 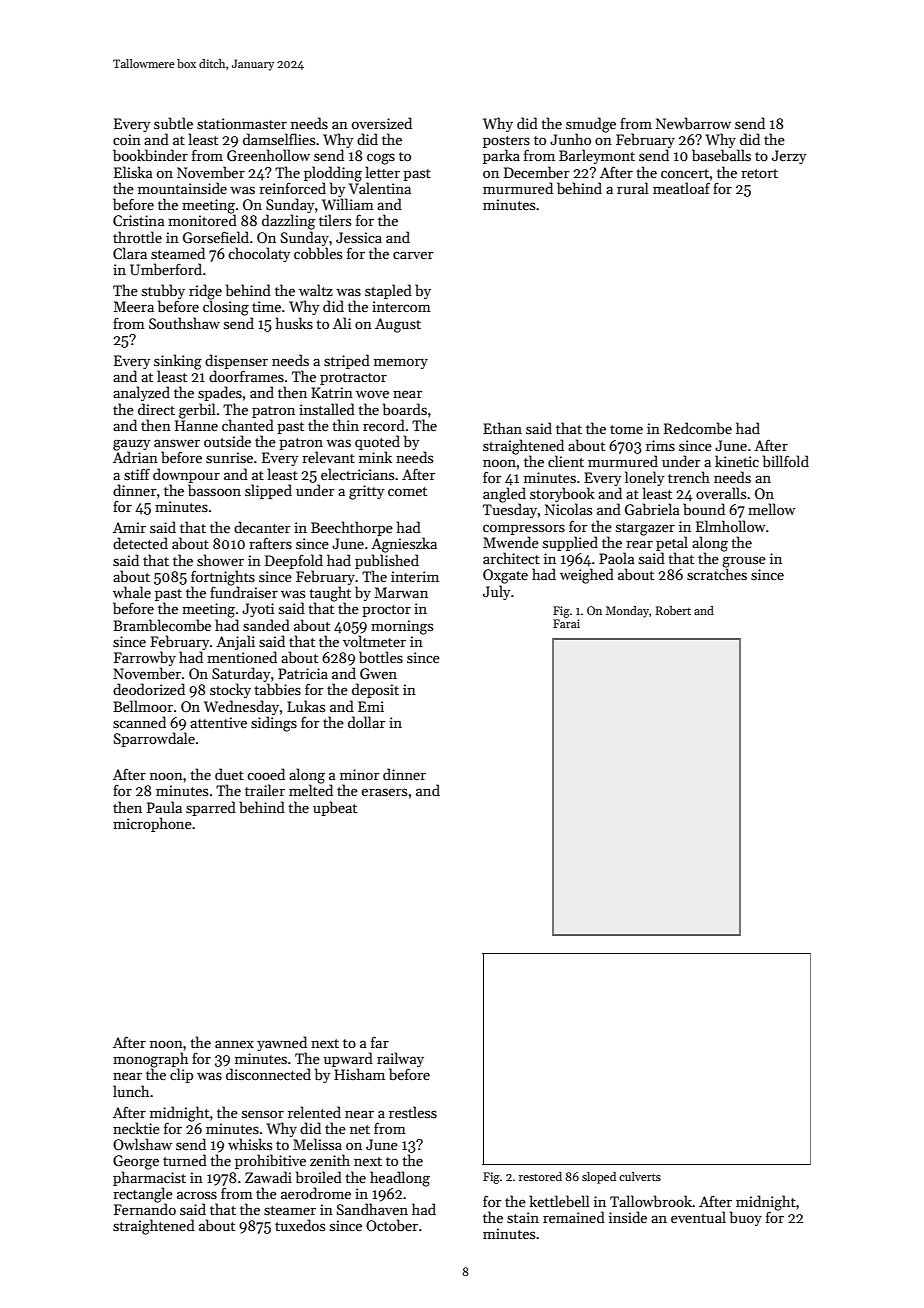 I want to click on Redcombe, so click(x=698, y=428).
